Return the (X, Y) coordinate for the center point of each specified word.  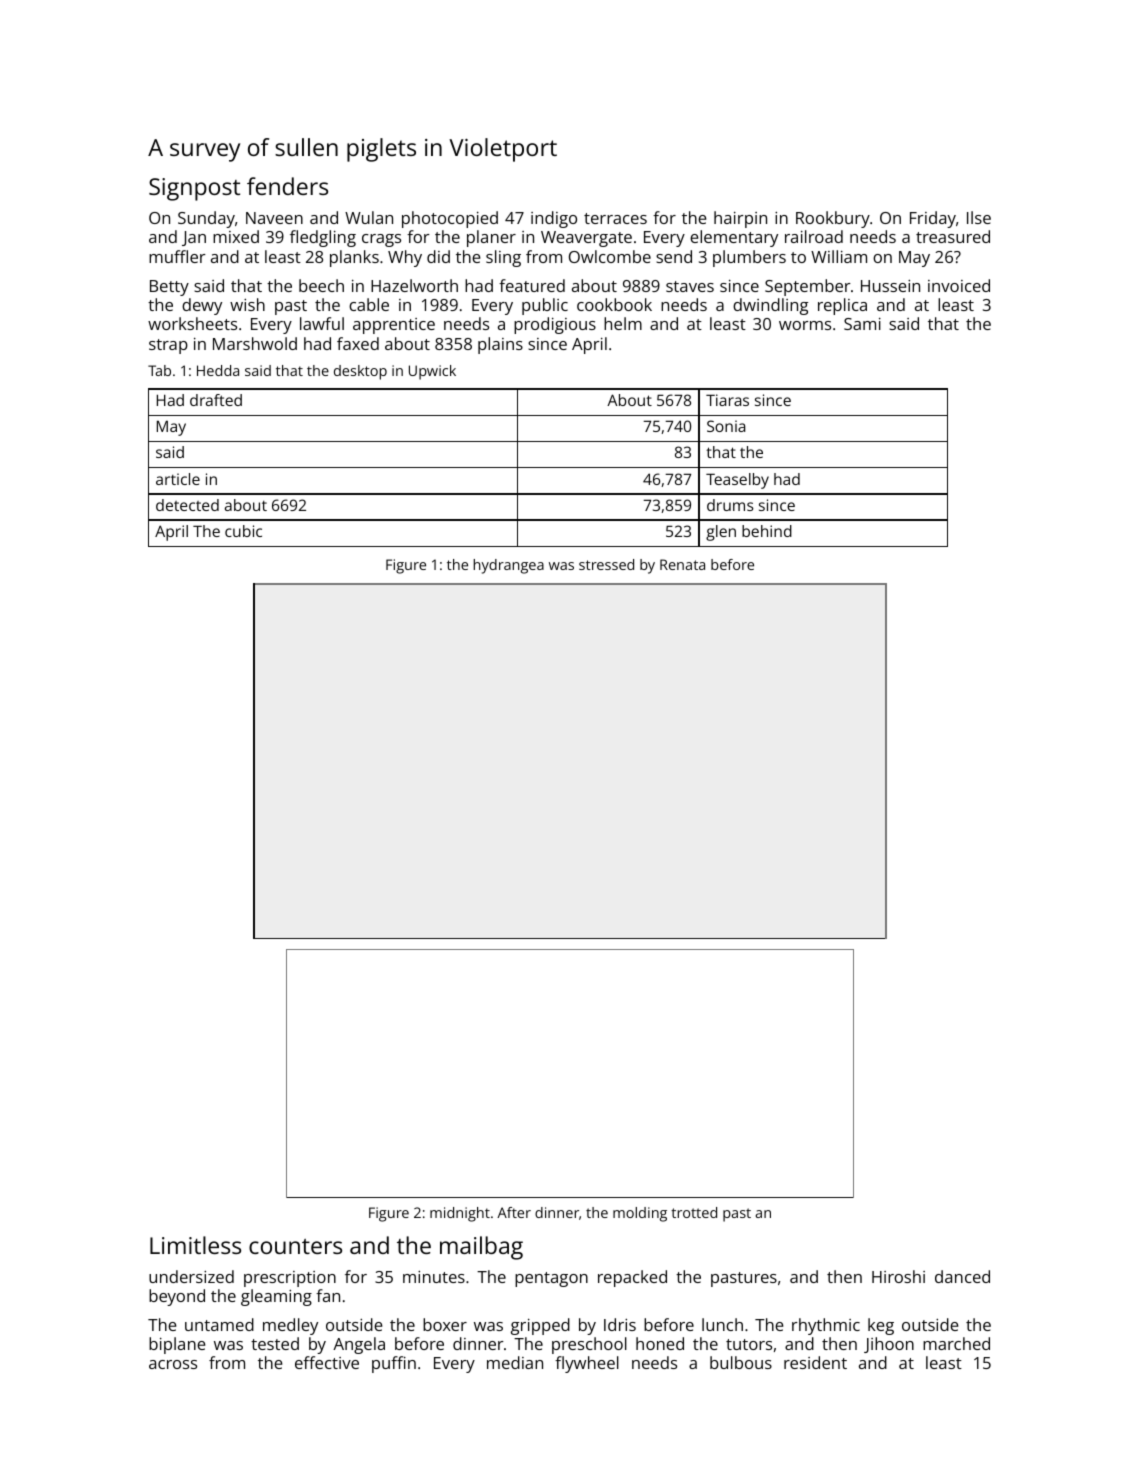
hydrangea (508, 566)
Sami (862, 324)
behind (767, 531)
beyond (177, 1297)
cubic (243, 531)
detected (187, 505)
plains (500, 345)
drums (730, 505)
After (514, 1212)
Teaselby (737, 481)
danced (962, 1276)
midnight (460, 1214)
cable (369, 304)
